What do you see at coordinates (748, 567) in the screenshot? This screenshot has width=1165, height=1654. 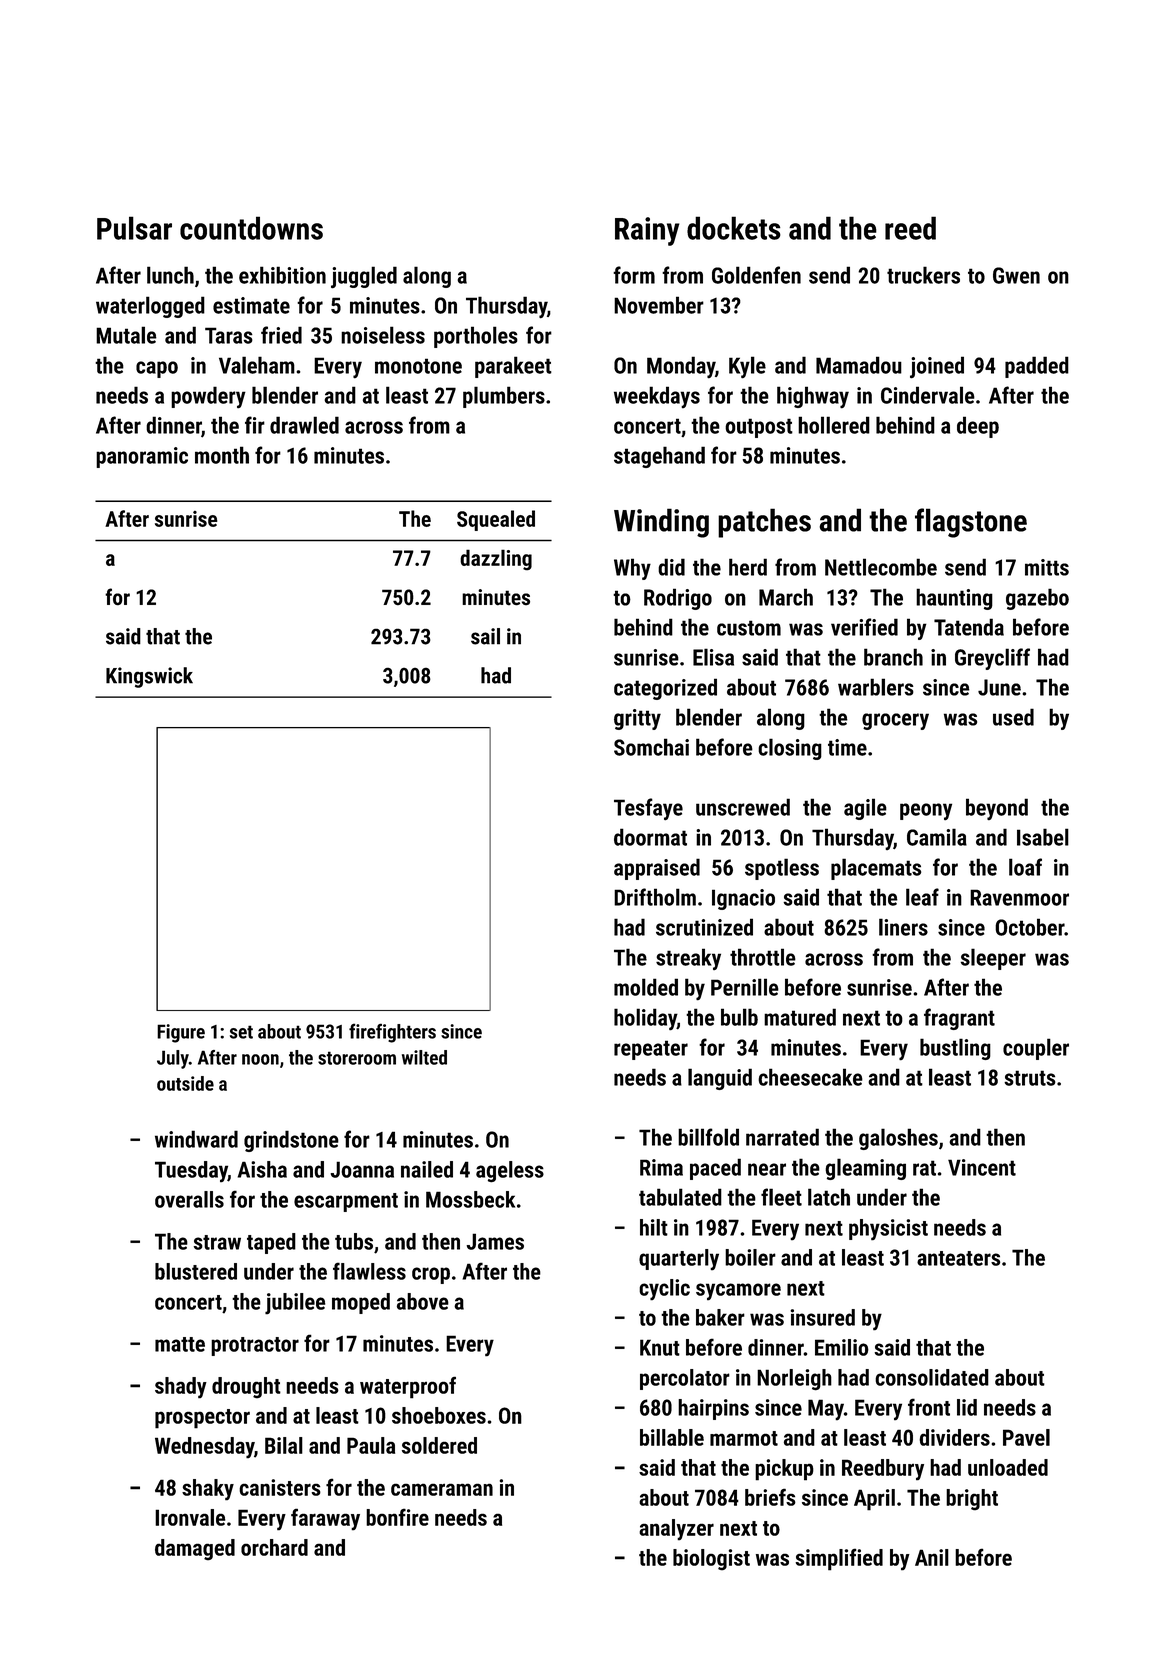 I see `herd` at bounding box center [748, 567].
